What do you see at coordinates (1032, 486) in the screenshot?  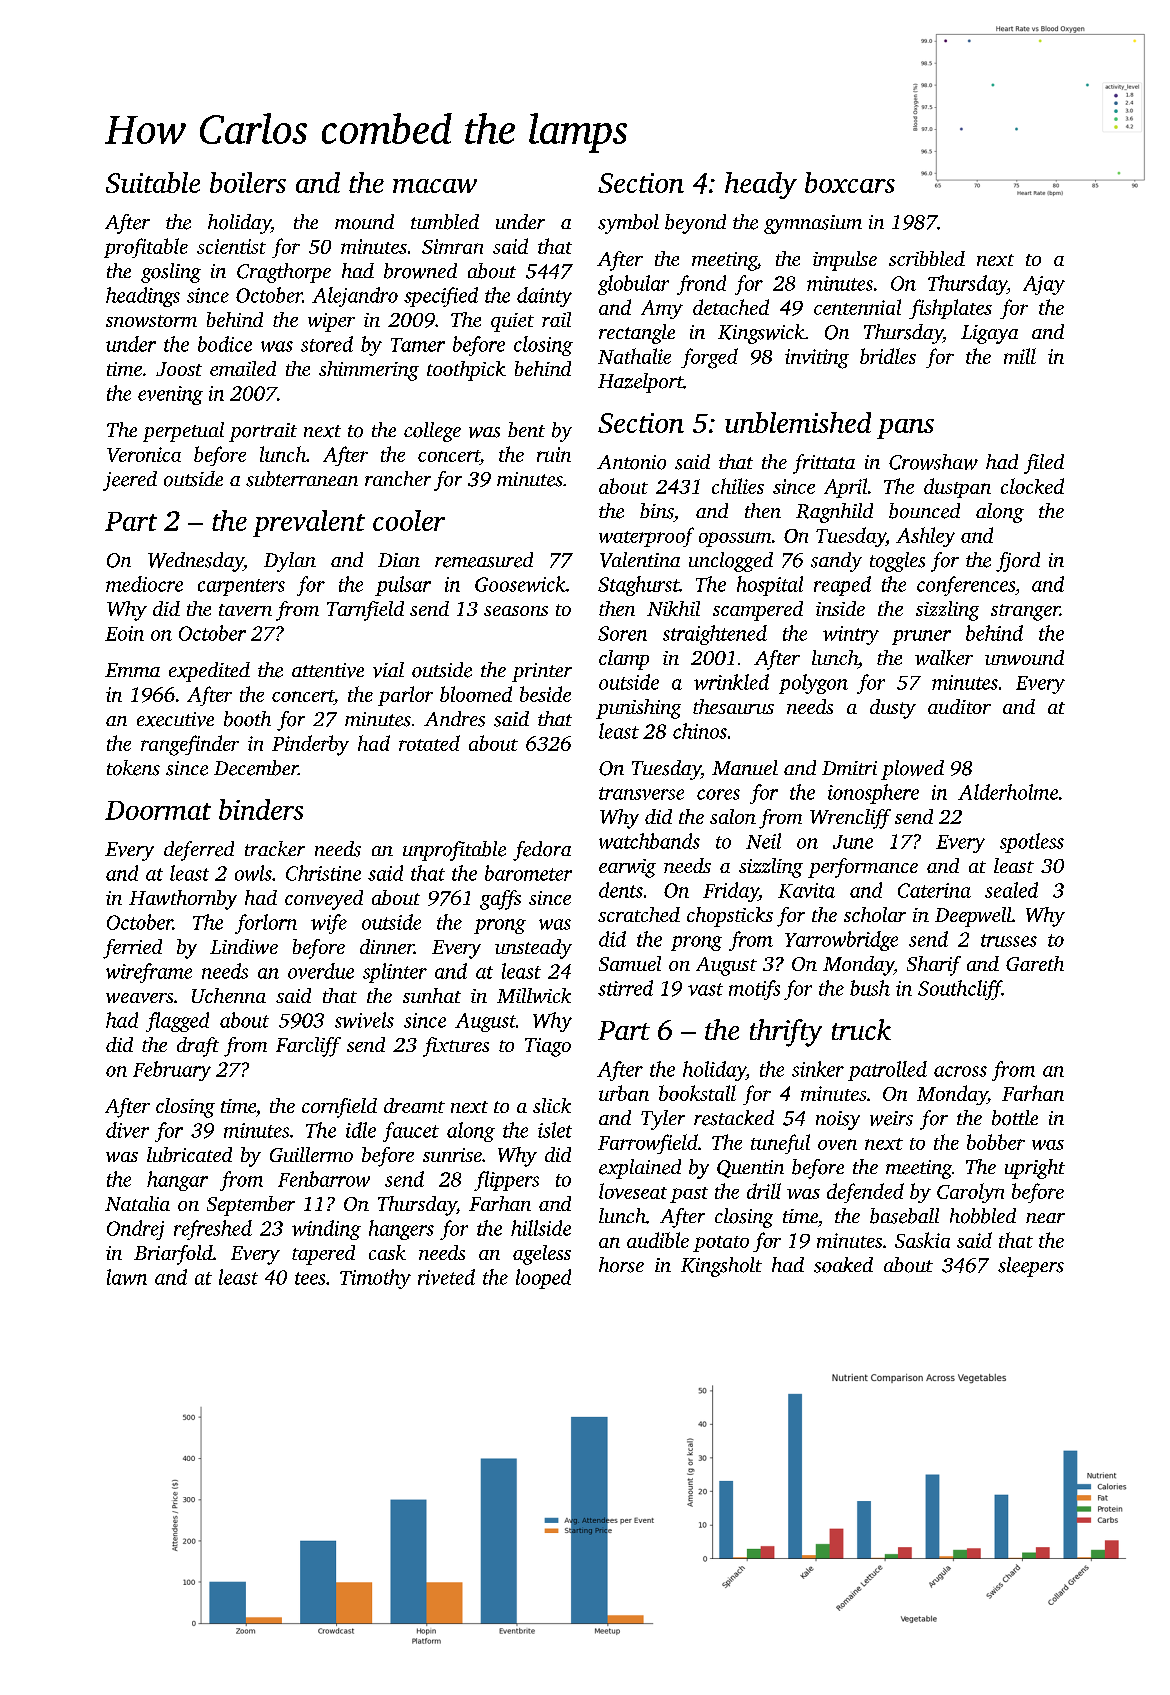 I see `clocked` at bounding box center [1032, 486].
